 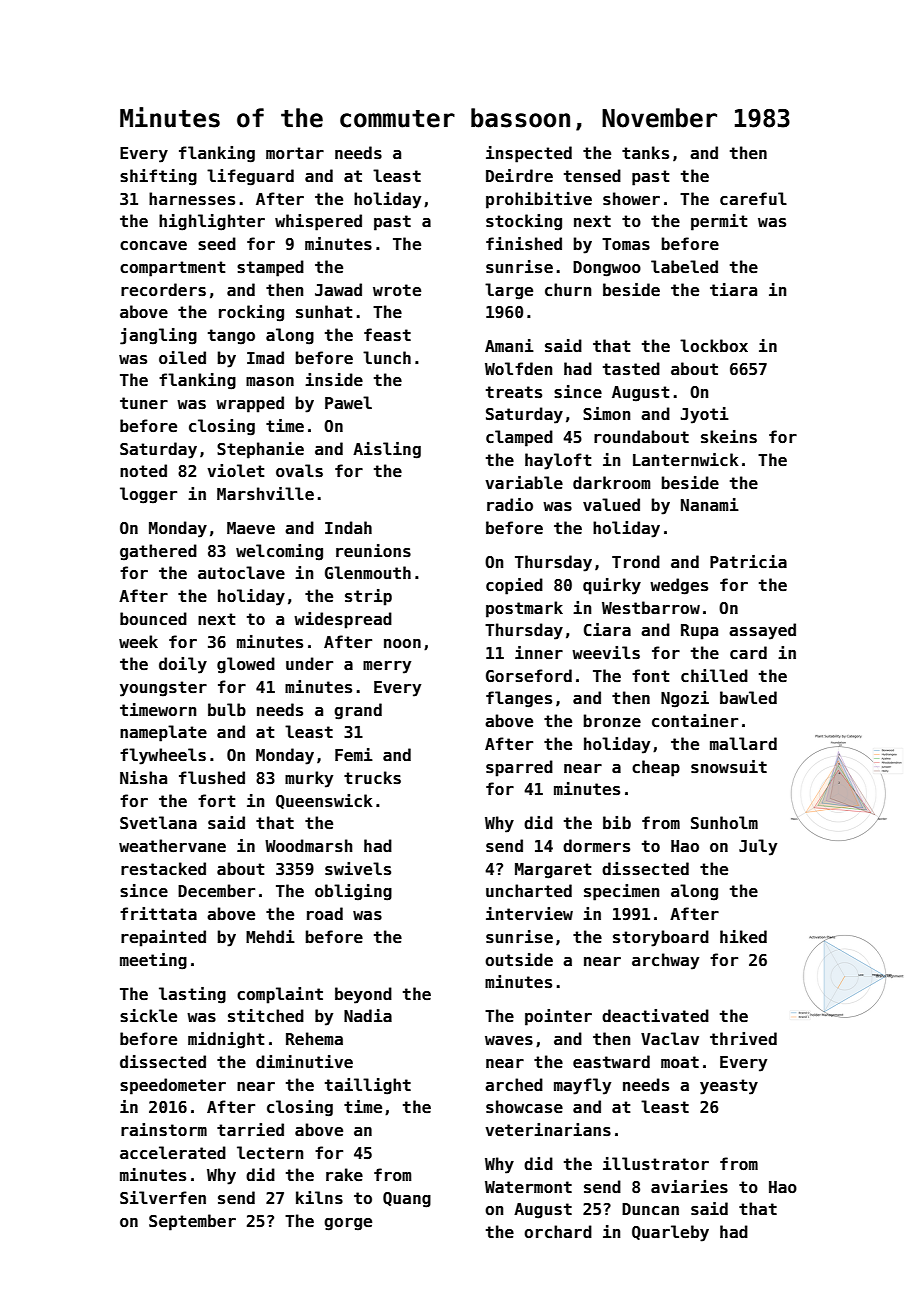 I want to click on mortar, so click(x=295, y=153).
